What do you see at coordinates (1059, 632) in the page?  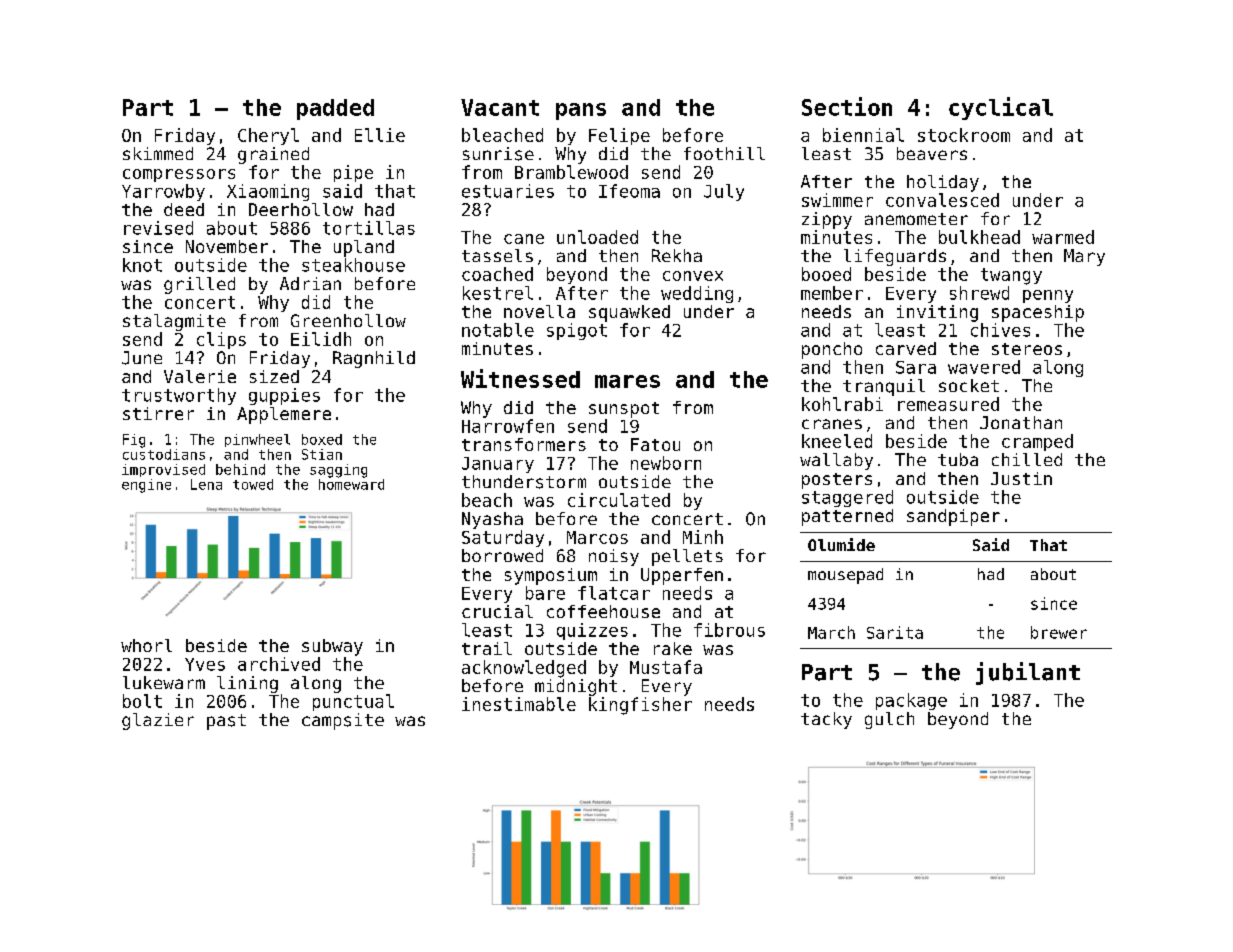 I see `brewer` at bounding box center [1059, 632].
